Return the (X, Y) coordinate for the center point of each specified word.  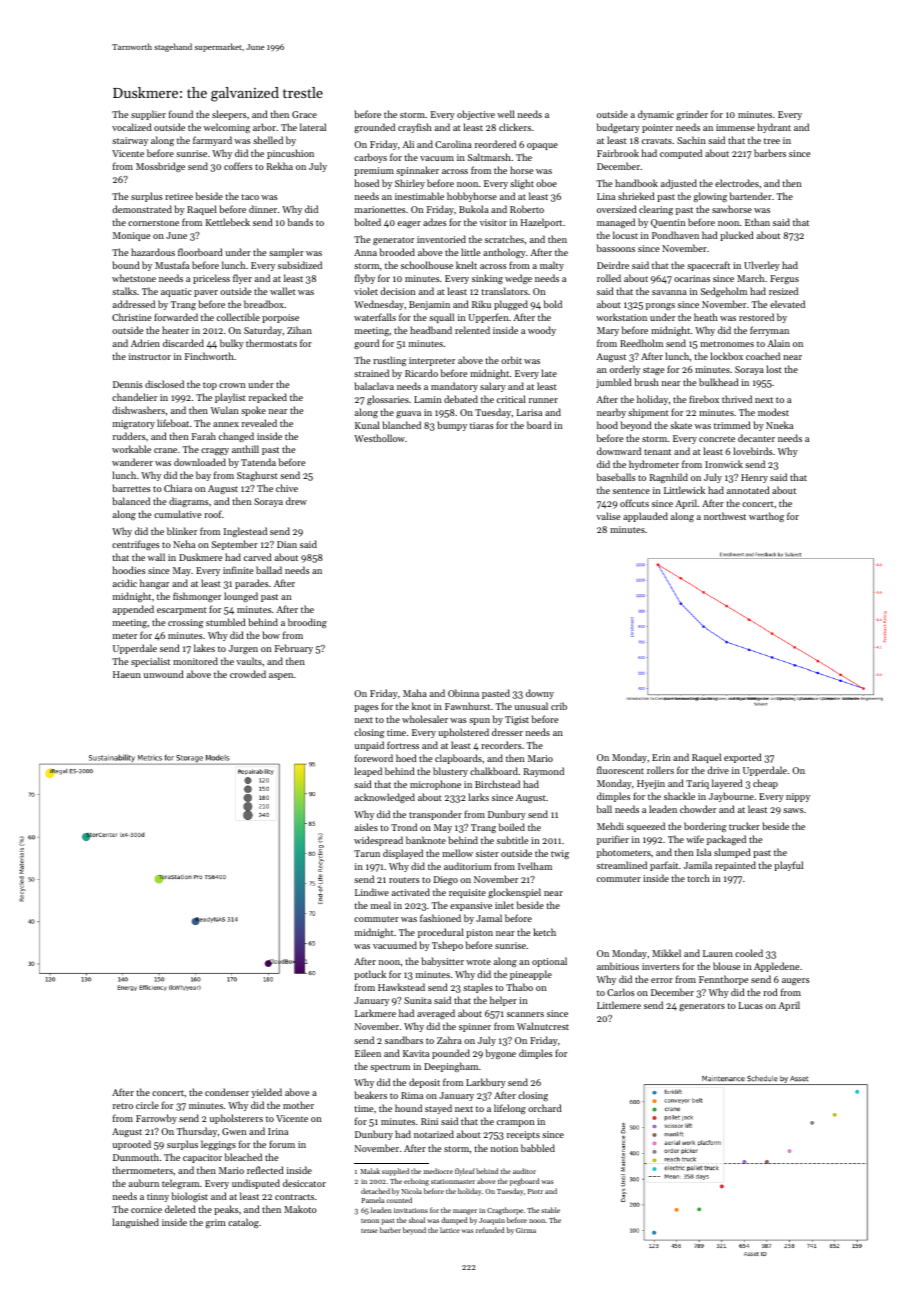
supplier (148, 115)
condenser (227, 1092)
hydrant (774, 128)
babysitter (442, 962)
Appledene (776, 967)
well (506, 114)
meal (381, 905)
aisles (366, 827)
